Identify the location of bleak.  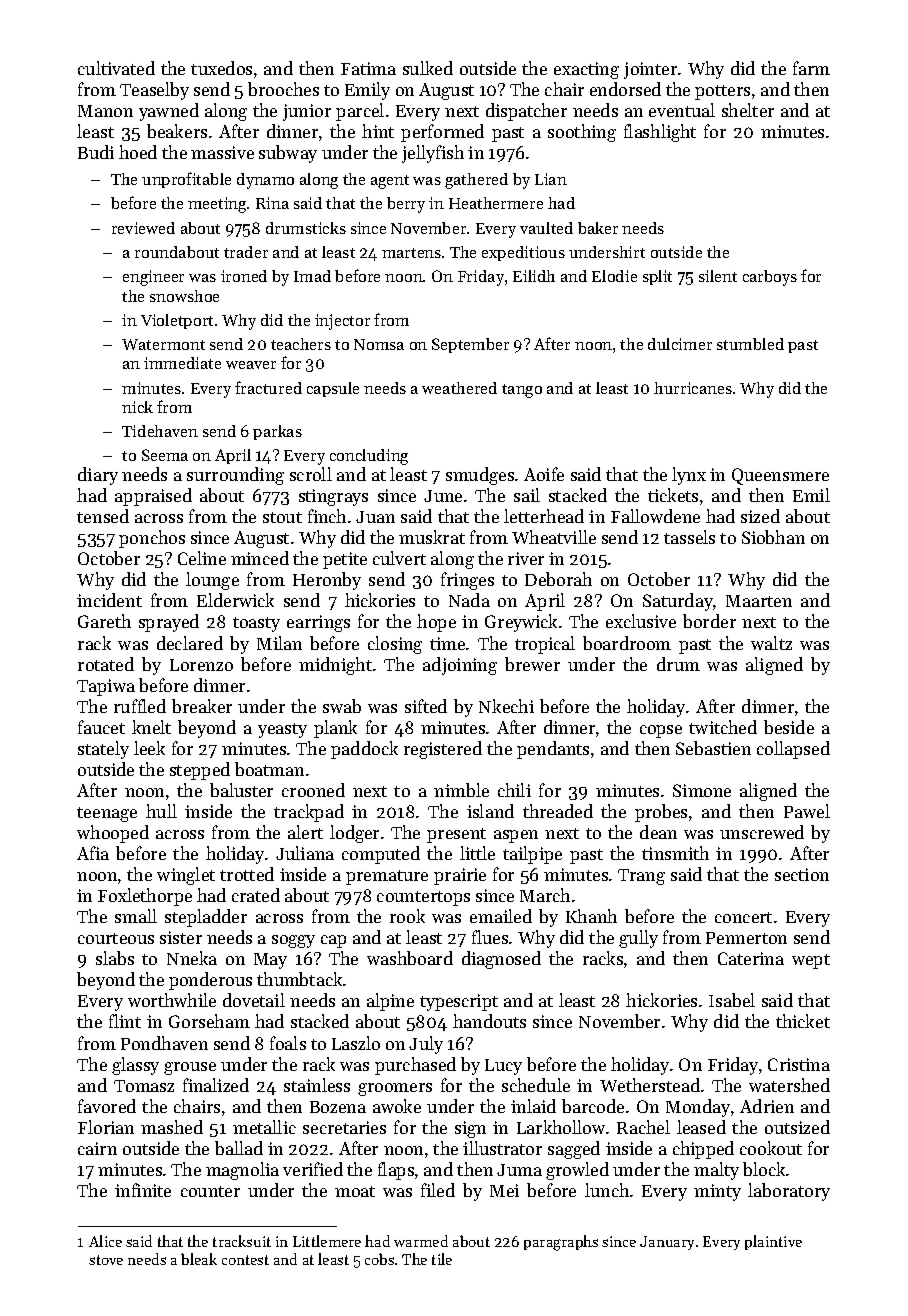
(199, 1259).
